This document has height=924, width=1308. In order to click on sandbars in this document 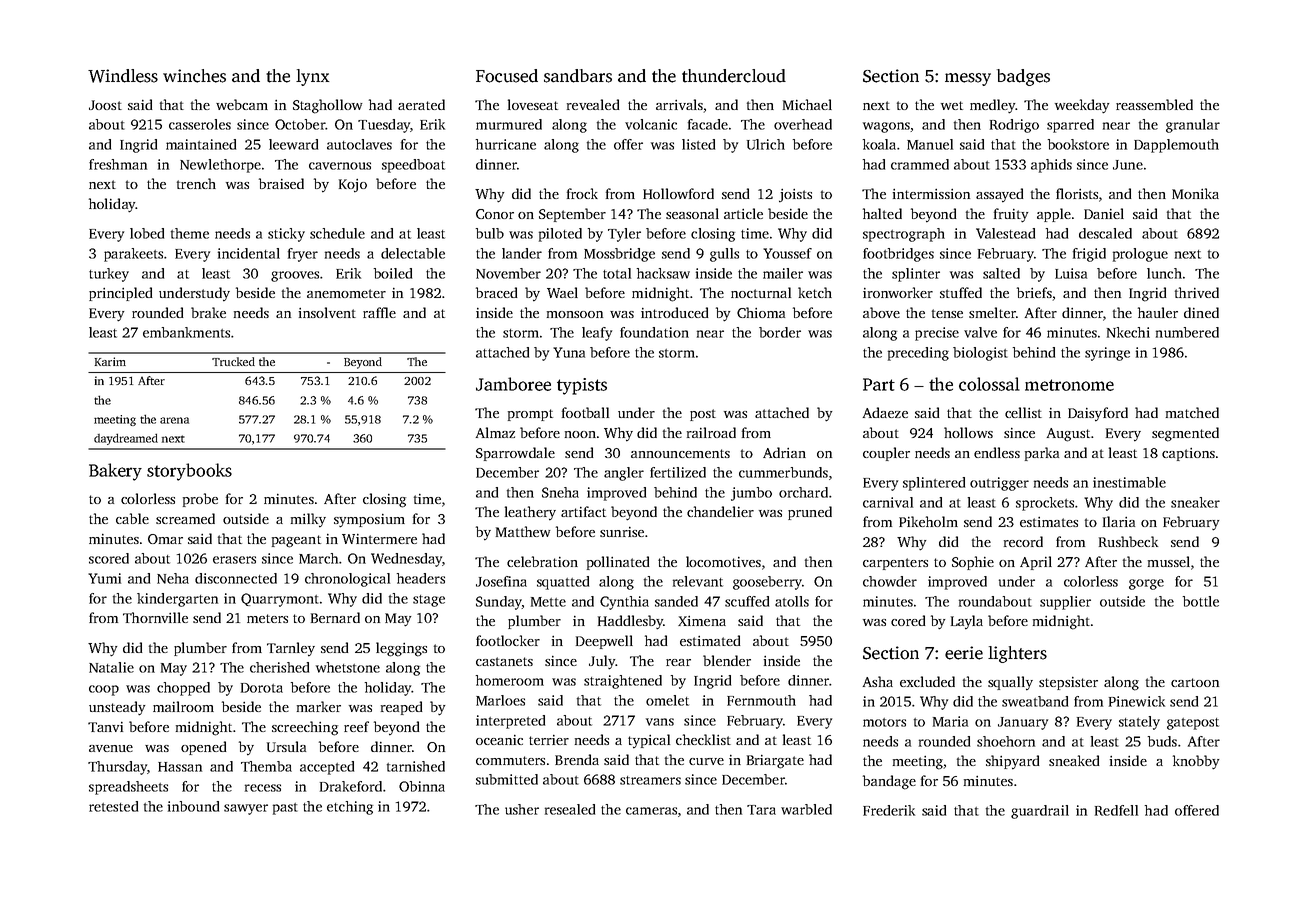, I will do `click(578, 76)`.
